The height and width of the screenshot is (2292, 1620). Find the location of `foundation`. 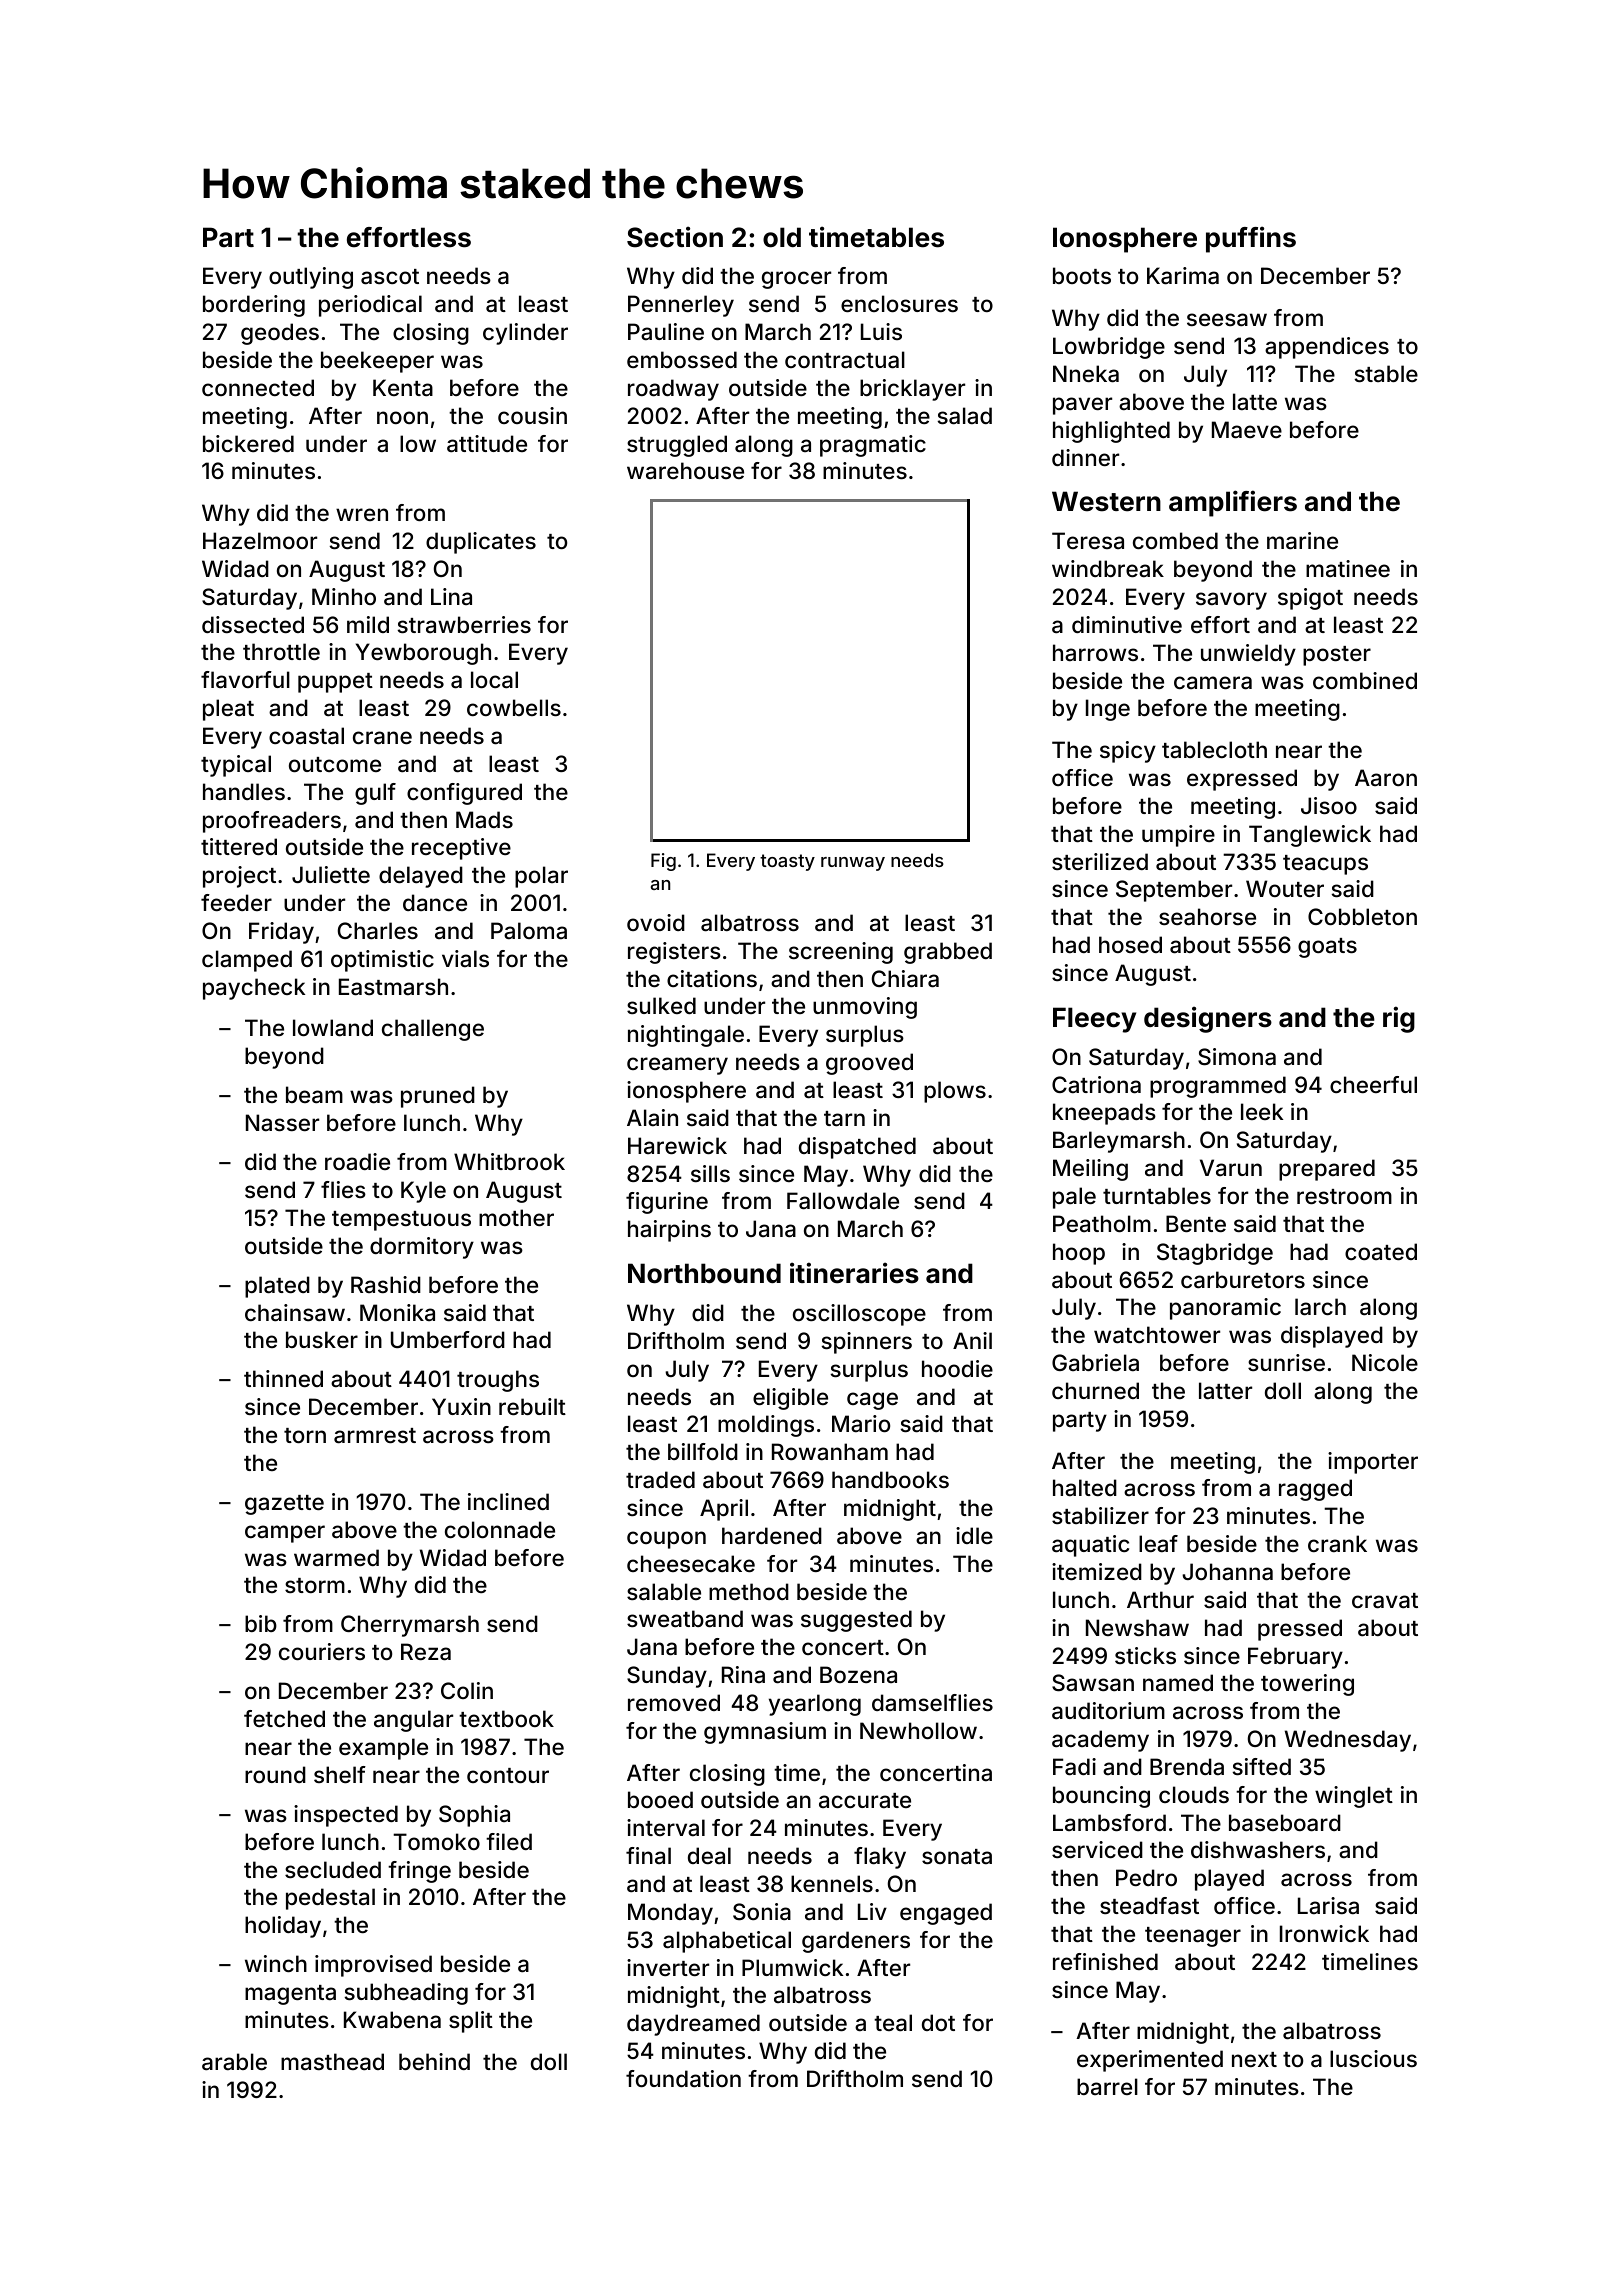

foundation is located at coordinates (683, 2079).
